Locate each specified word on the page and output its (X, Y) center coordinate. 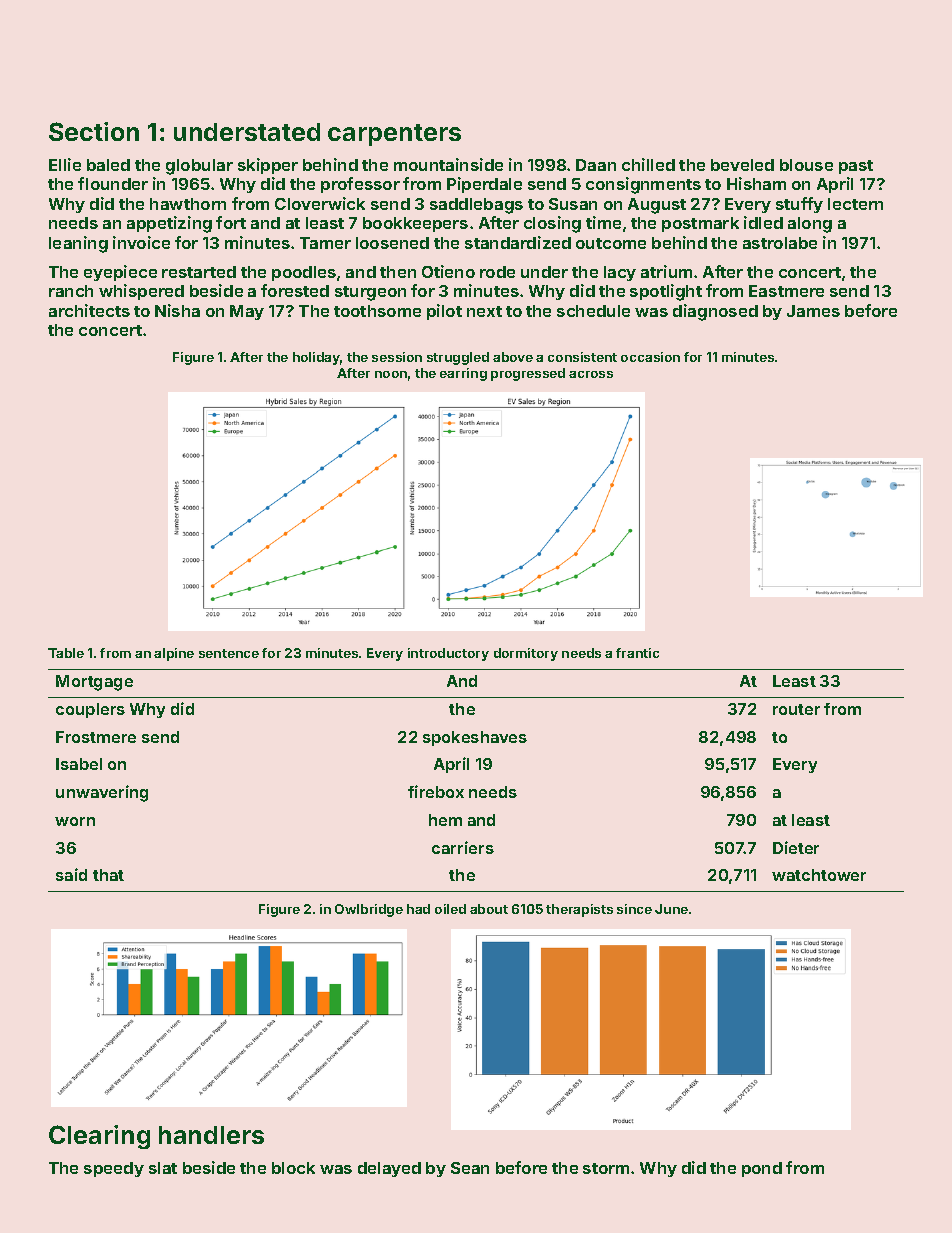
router (796, 709)
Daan (596, 165)
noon (391, 374)
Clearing (99, 1137)
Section (94, 131)
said (71, 874)
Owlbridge (369, 910)
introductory (448, 654)
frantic (637, 653)
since (634, 909)
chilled (648, 164)
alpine (174, 654)
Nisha (177, 310)
